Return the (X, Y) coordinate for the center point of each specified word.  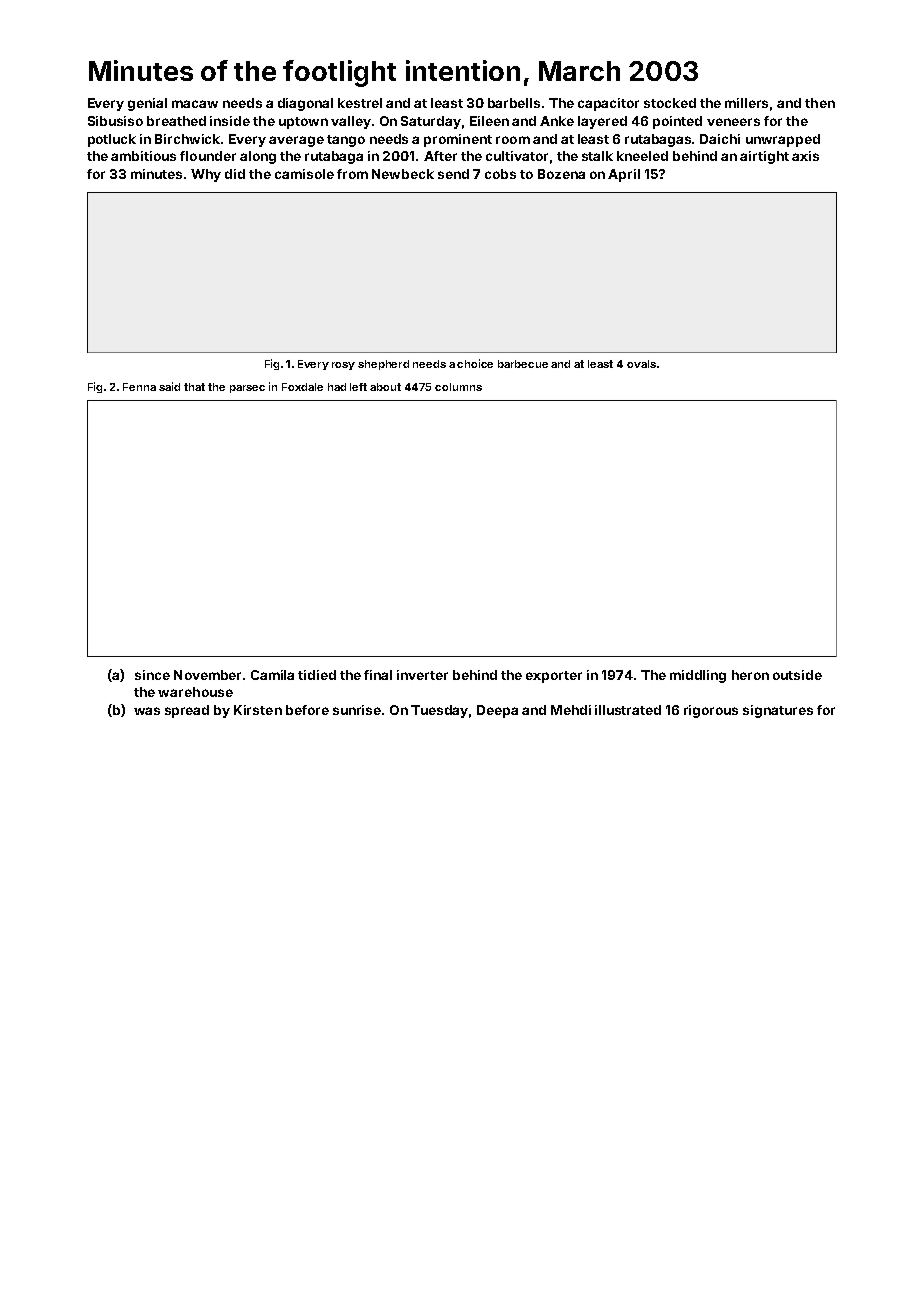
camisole (304, 174)
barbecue (523, 364)
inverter (422, 675)
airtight (764, 157)
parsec (247, 389)
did (235, 174)
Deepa (497, 711)
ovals (641, 364)
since (152, 675)
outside (797, 675)
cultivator (517, 156)
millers (746, 103)
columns (458, 387)
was (147, 711)
